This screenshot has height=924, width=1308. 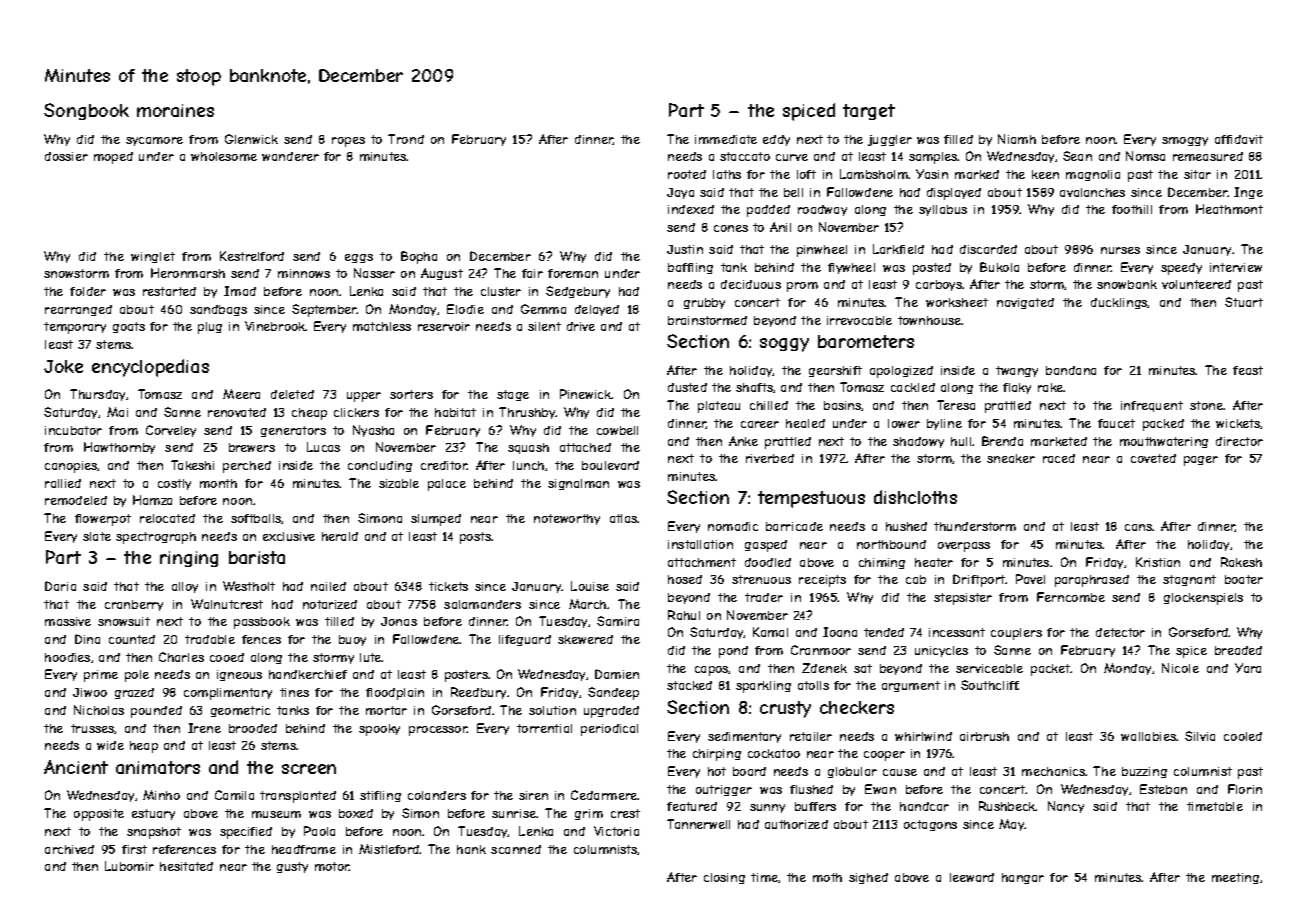 What do you see at coordinates (292, 394) in the screenshot?
I see `deleted` at bounding box center [292, 394].
